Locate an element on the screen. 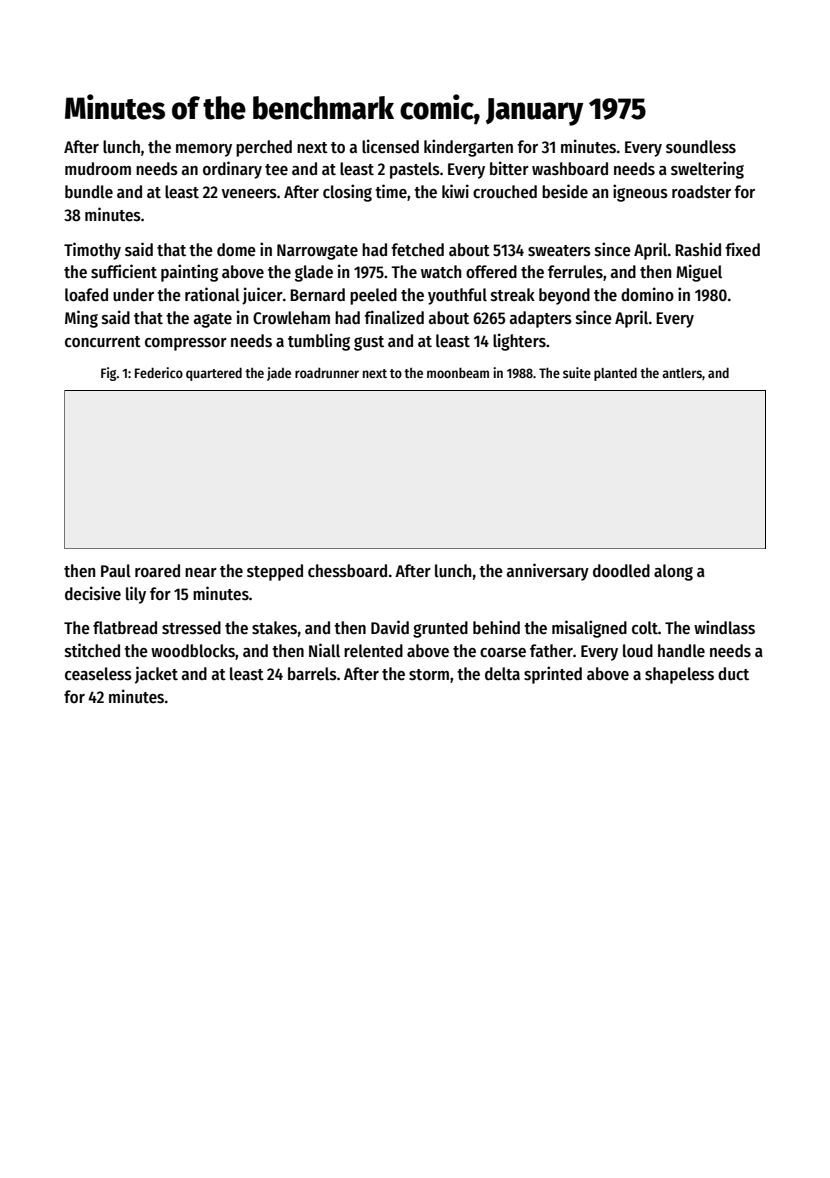  jacket is located at coordinates (156, 675).
